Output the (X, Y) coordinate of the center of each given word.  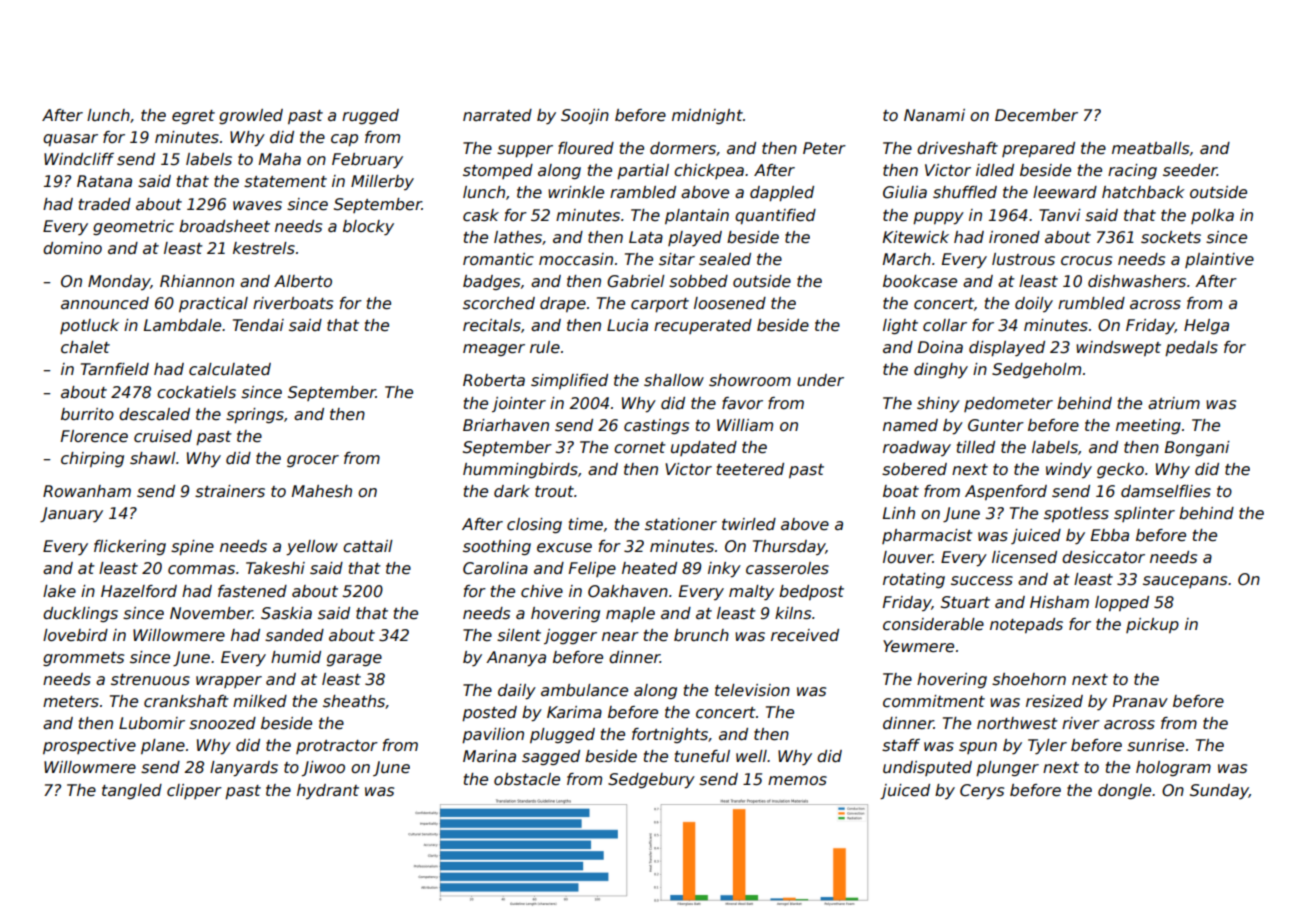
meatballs (1150, 148)
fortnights (670, 735)
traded (105, 204)
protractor (337, 747)
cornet (640, 448)
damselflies (1166, 491)
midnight (707, 116)
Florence (94, 436)
